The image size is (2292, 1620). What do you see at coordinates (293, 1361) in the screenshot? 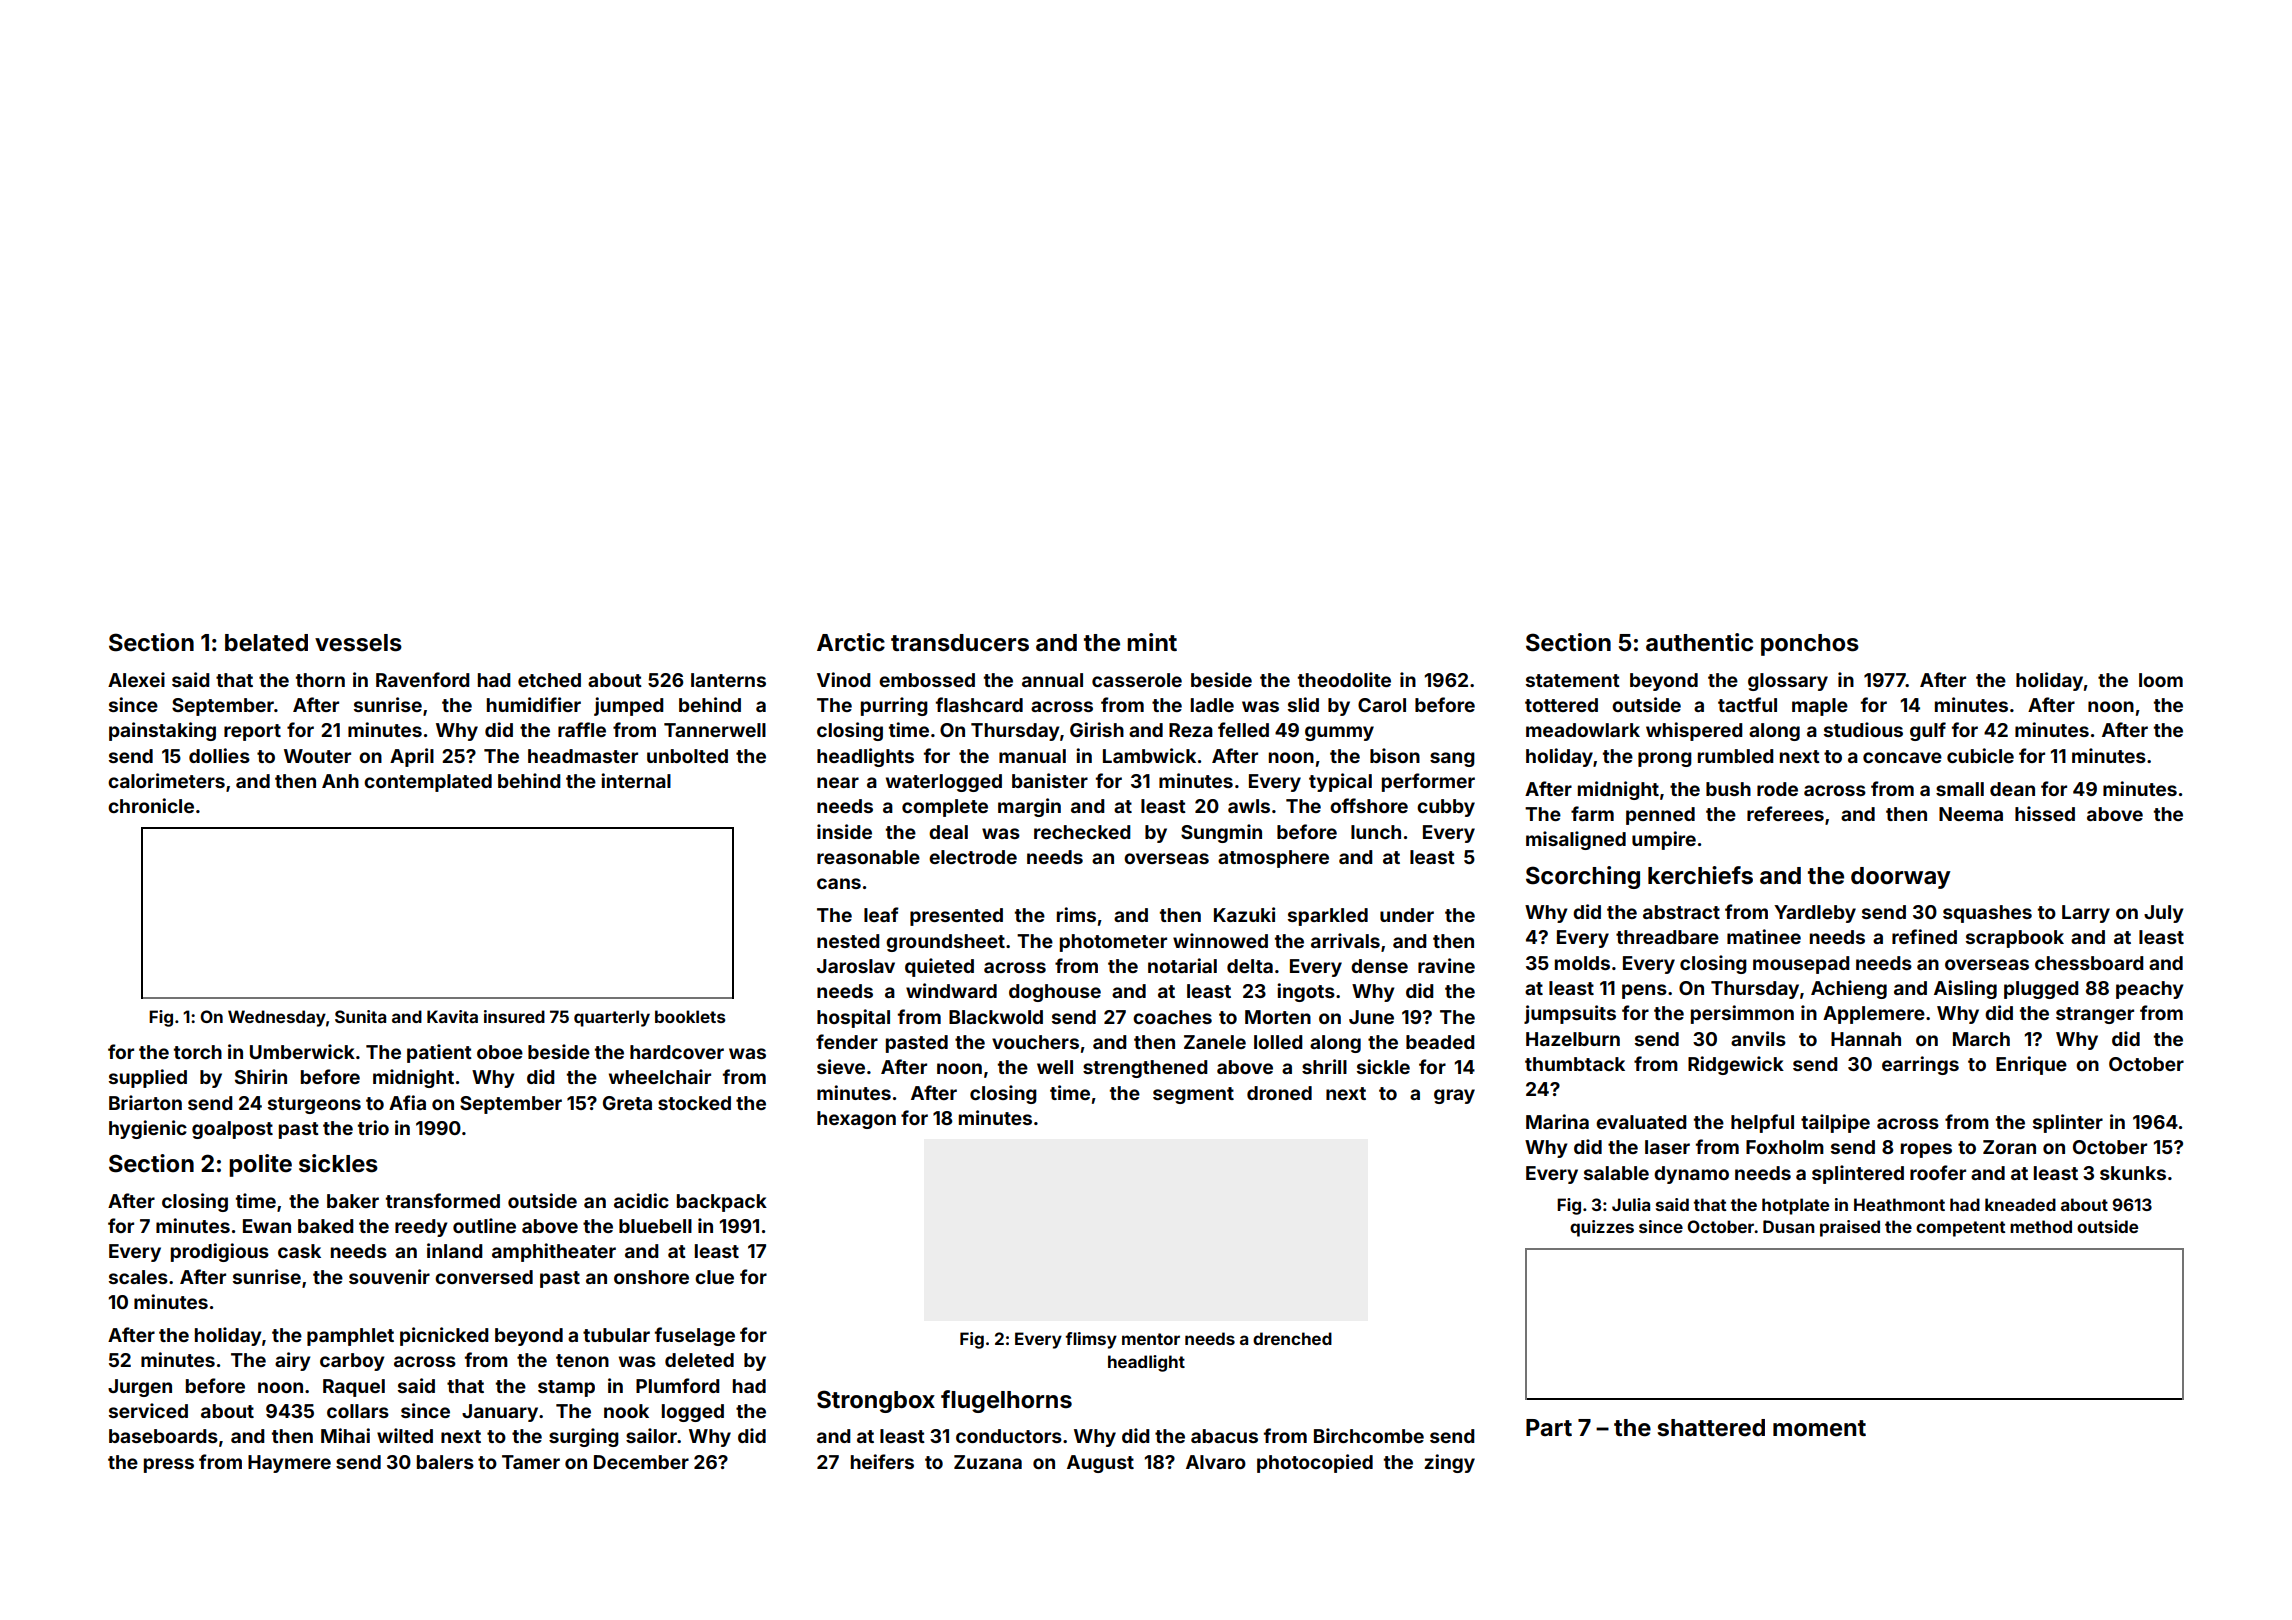
I see `airy` at bounding box center [293, 1361].
